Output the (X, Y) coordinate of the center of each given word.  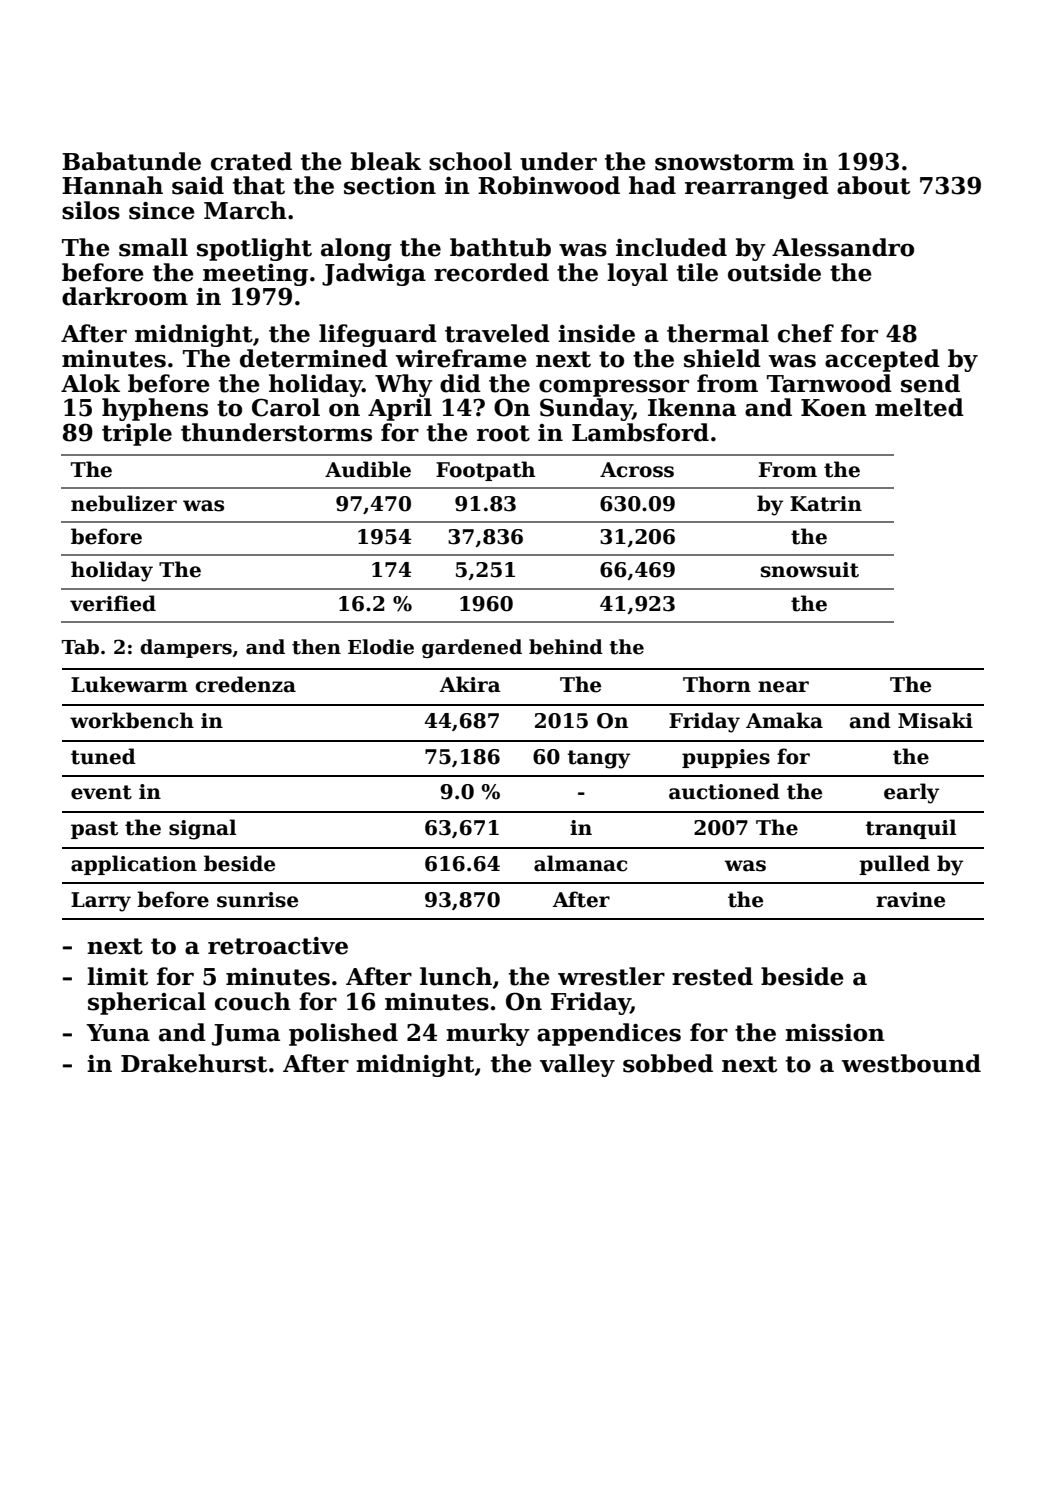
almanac (580, 863)
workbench (132, 720)
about (873, 185)
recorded (491, 272)
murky (488, 1034)
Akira (470, 684)
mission (835, 1033)
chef (806, 333)
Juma (246, 1035)
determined (314, 358)
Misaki (935, 720)
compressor (614, 388)
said (198, 185)
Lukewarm (129, 684)
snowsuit (810, 570)
